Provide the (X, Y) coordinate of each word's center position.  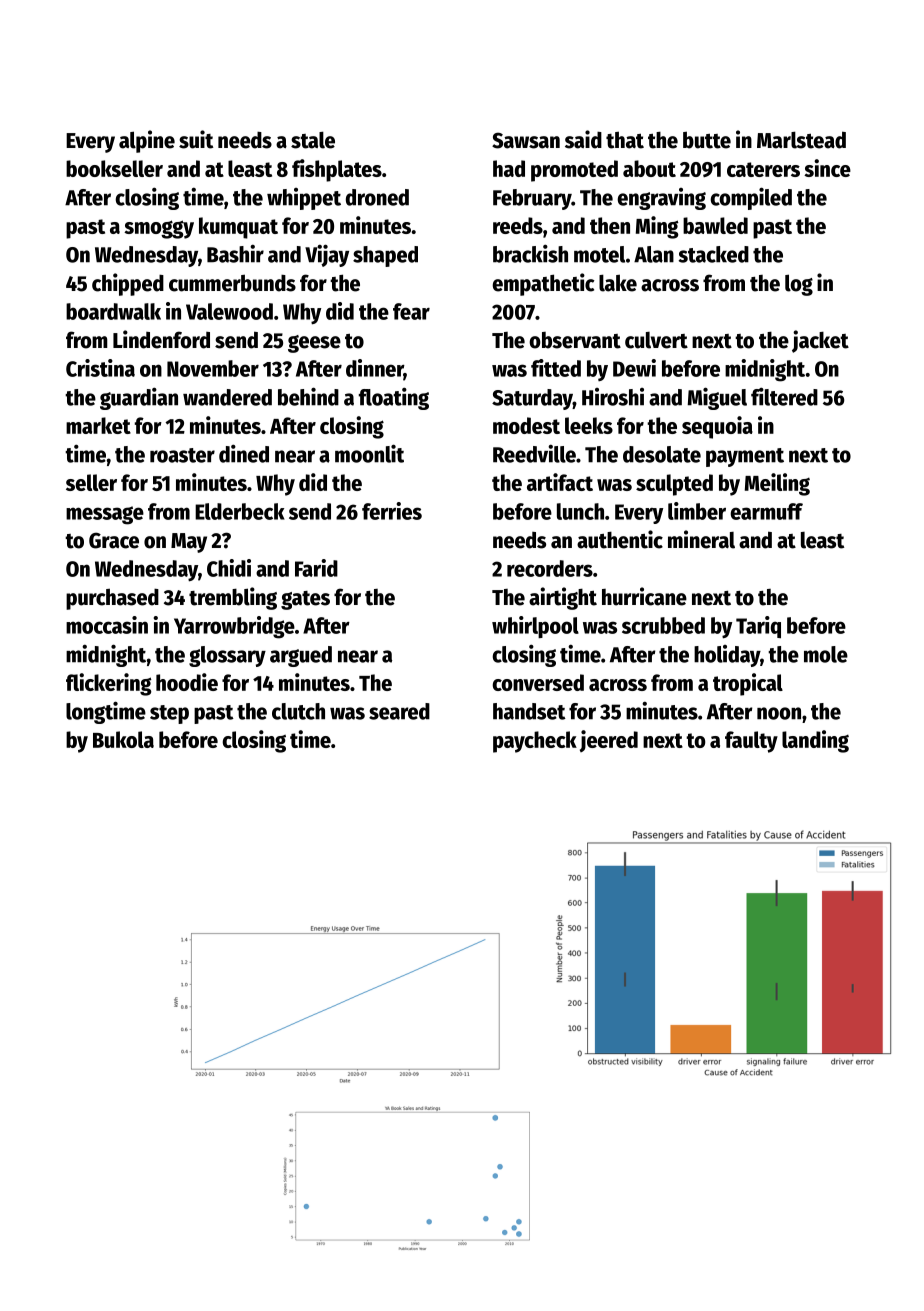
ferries (392, 511)
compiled (751, 198)
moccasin (107, 625)
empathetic (543, 284)
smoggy (159, 229)
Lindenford (161, 339)
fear (411, 311)
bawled (715, 225)
